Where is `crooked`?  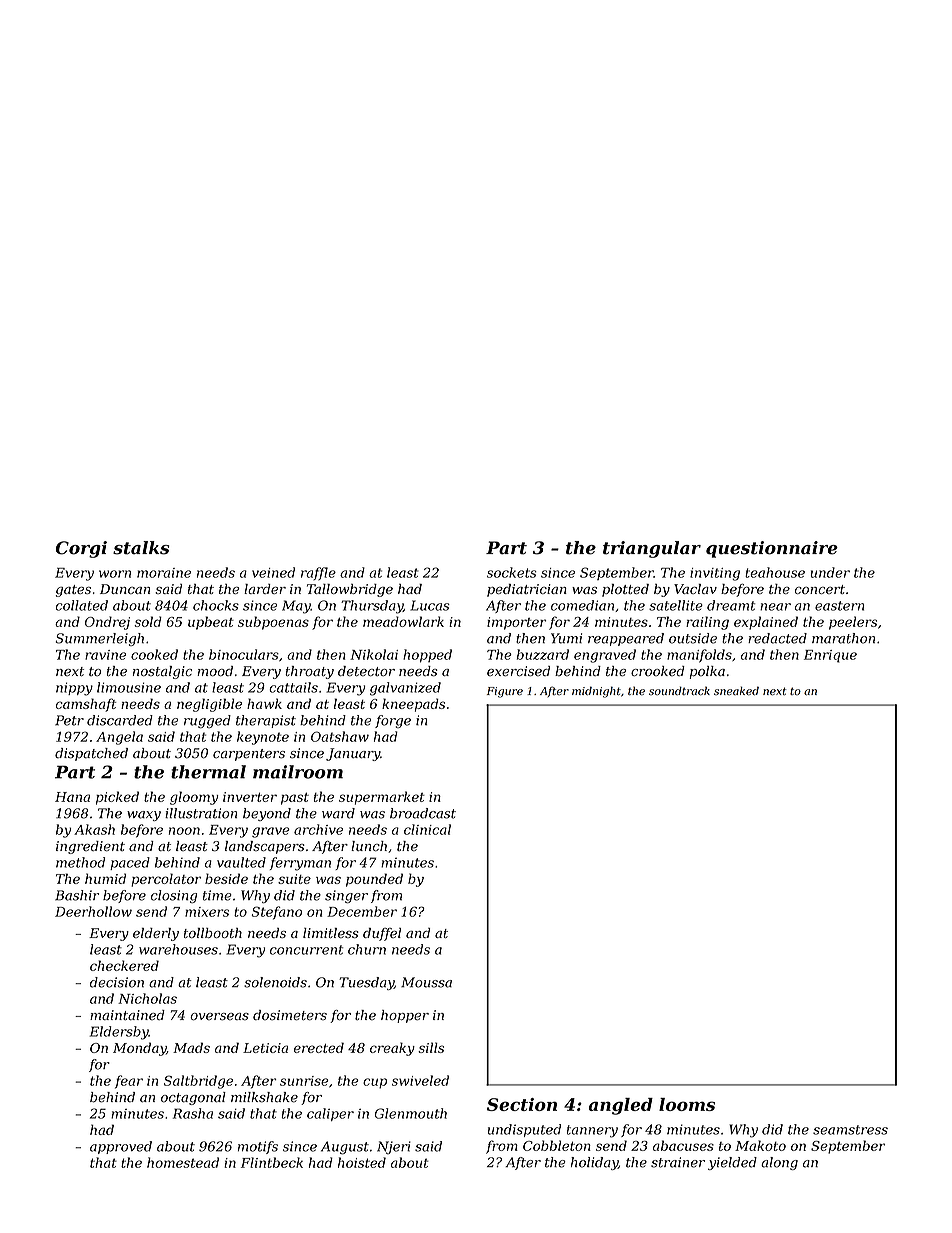
crooked is located at coordinates (658, 671).
